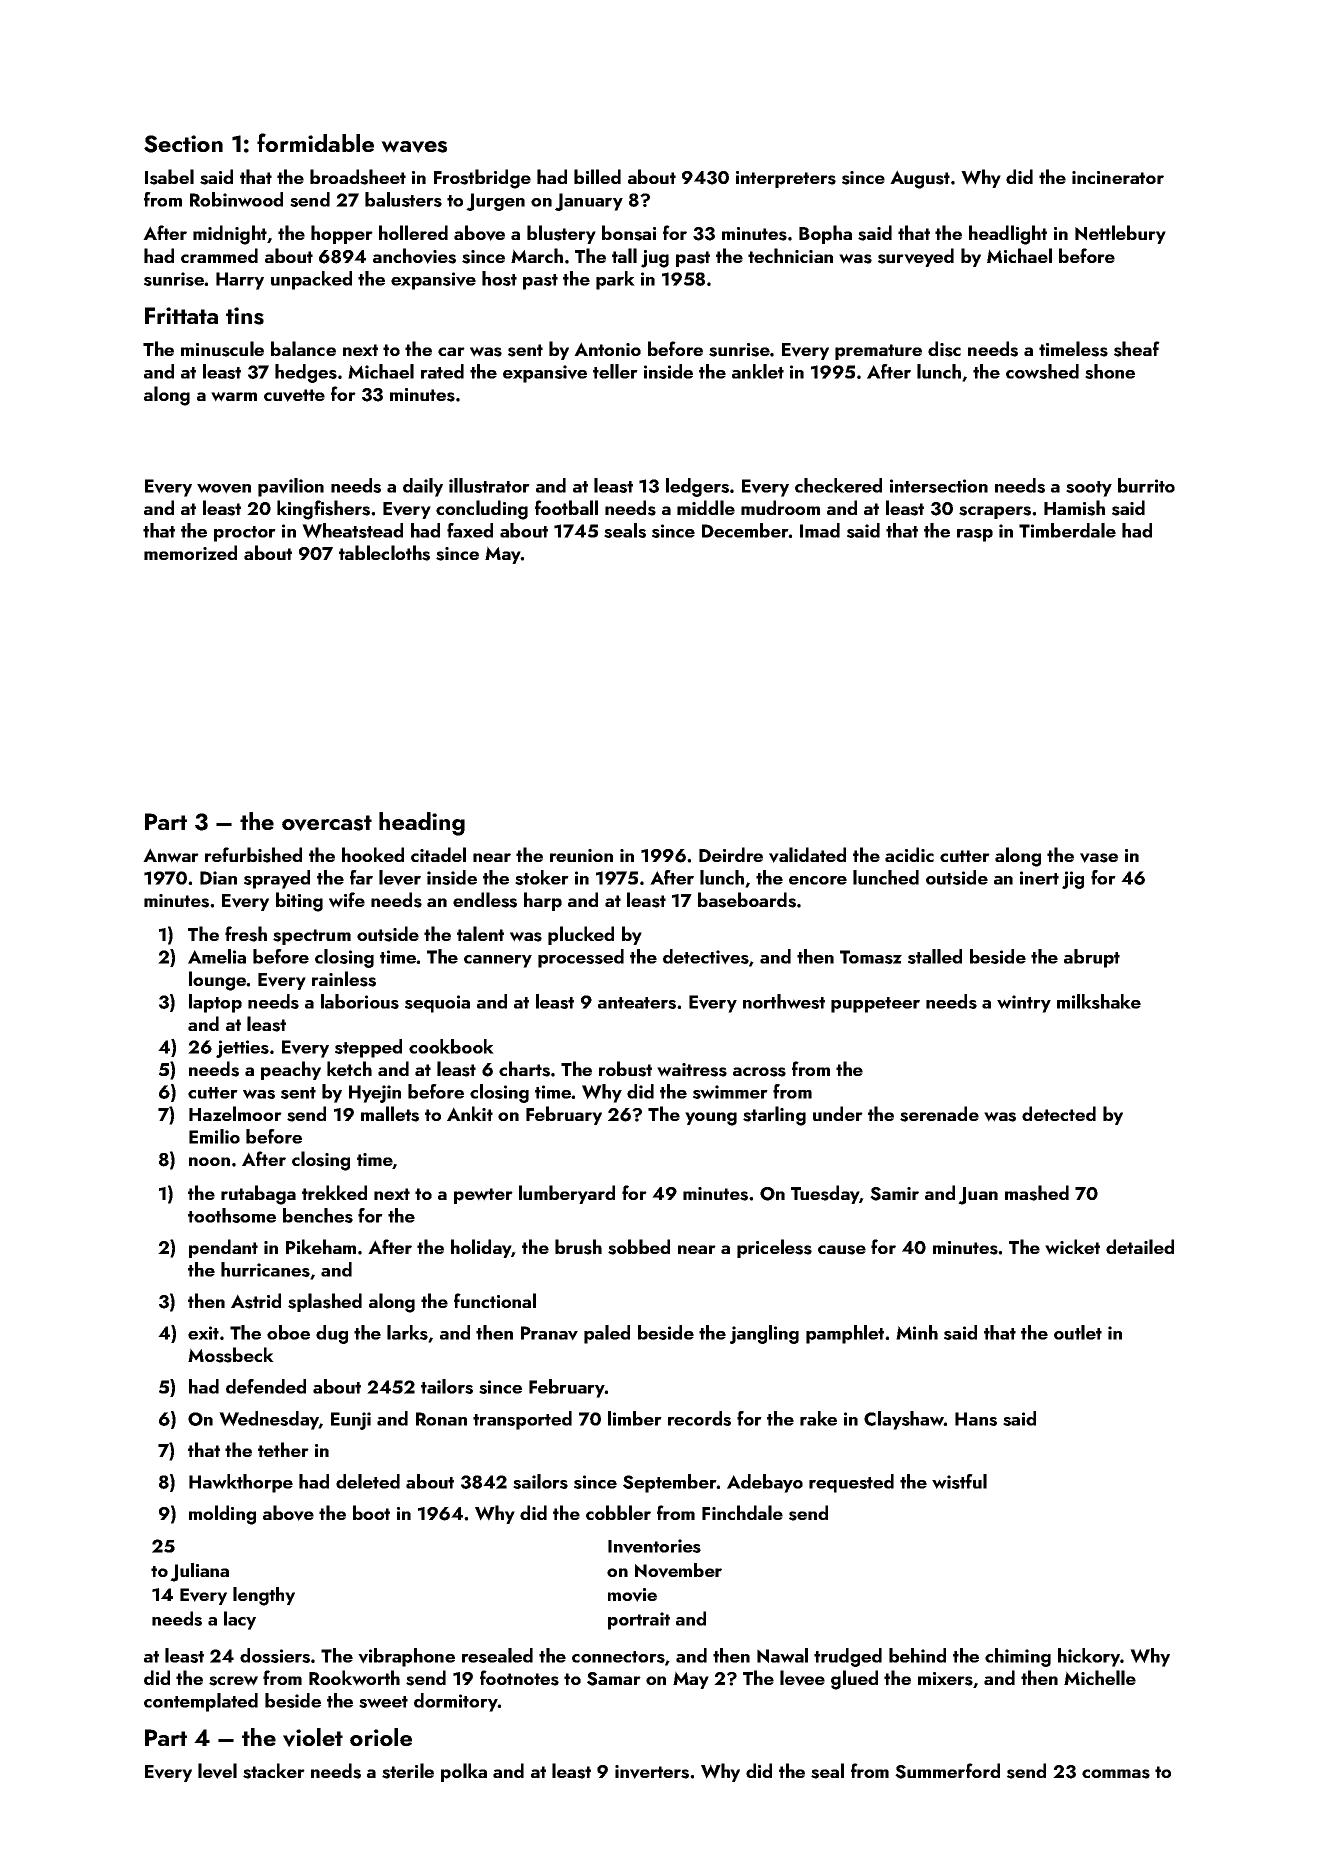  What do you see at coordinates (327, 823) in the page?
I see `overcast` at bounding box center [327, 823].
